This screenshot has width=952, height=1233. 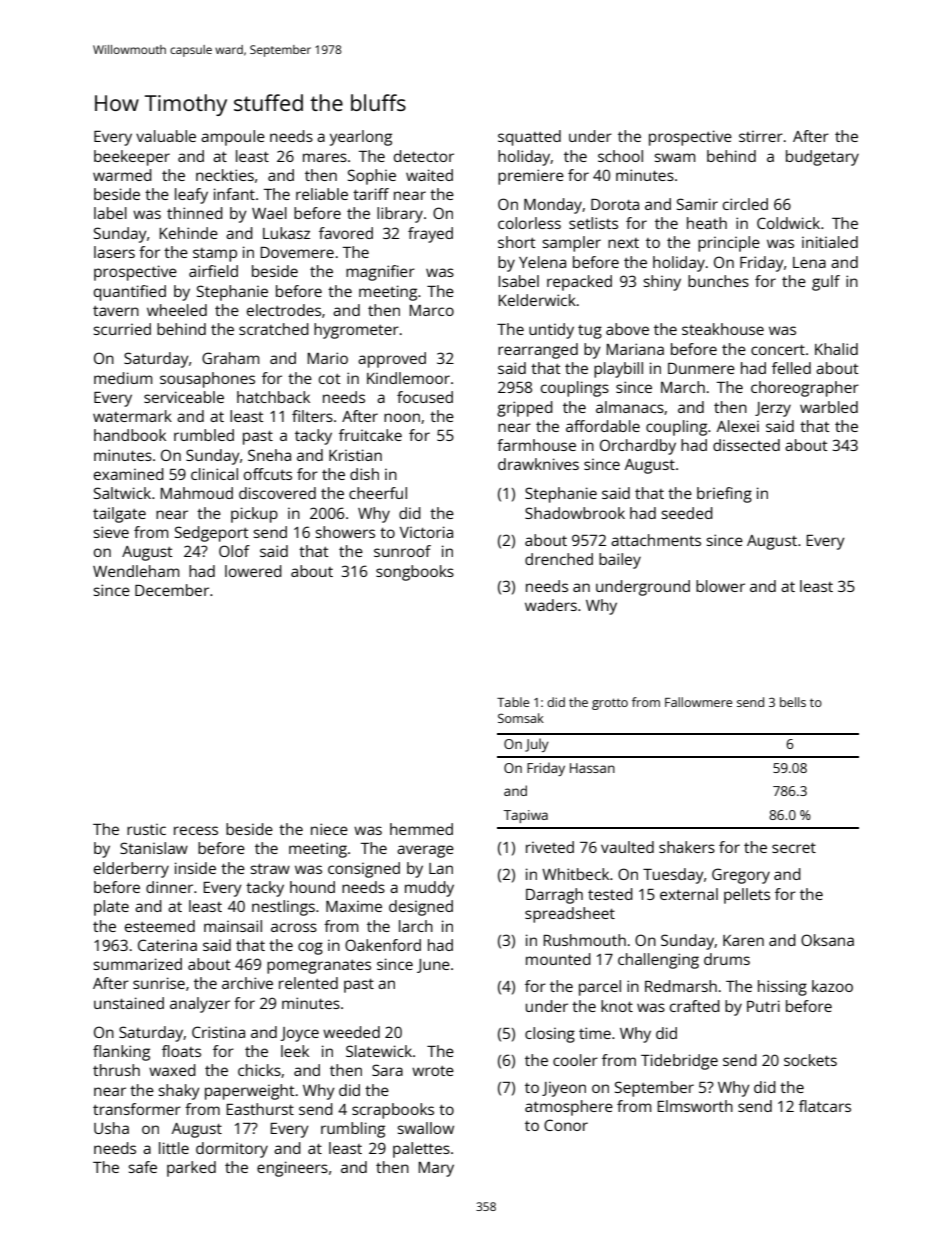 I want to click on Tapiwa, so click(x=525, y=816).
